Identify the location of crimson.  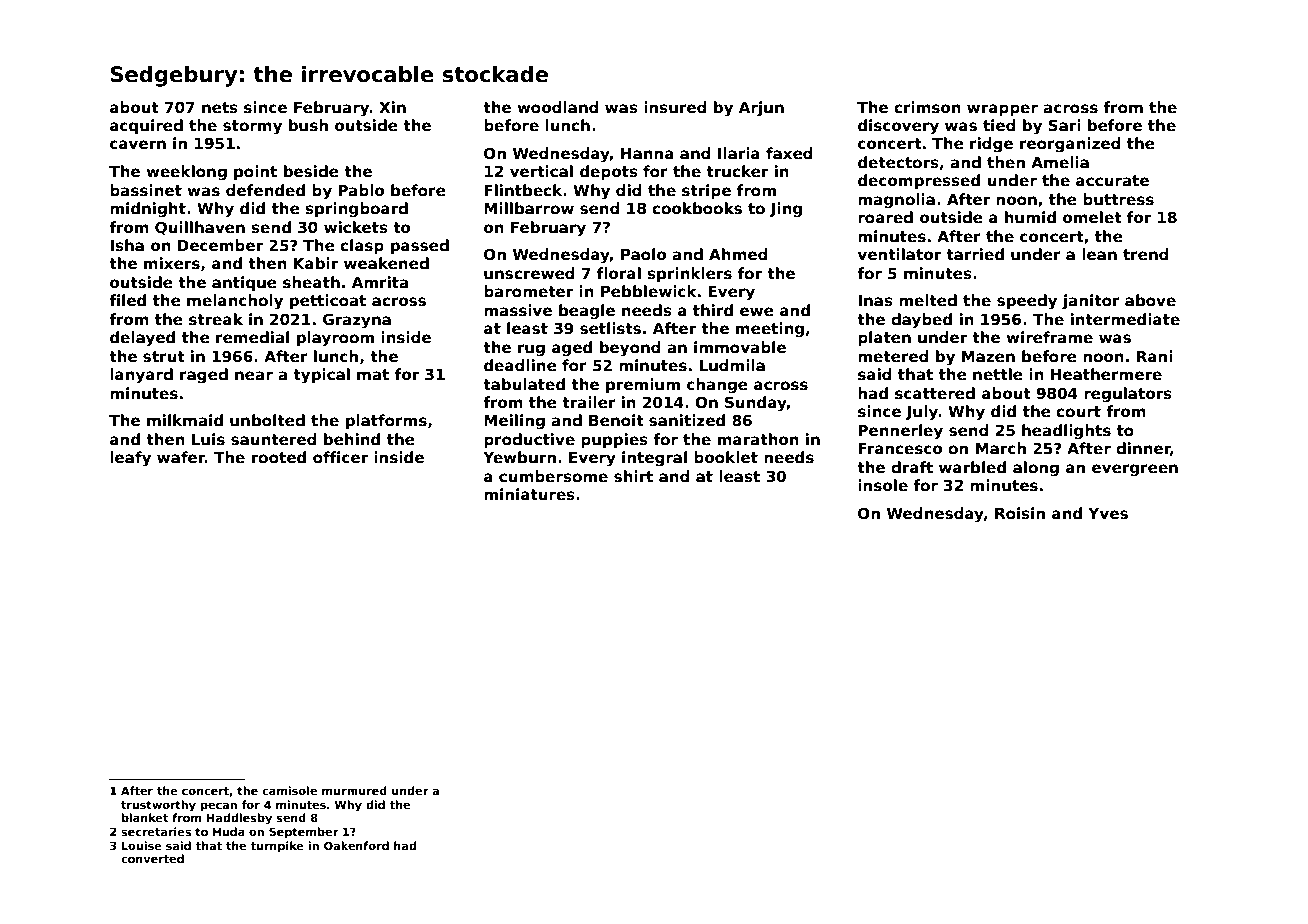
(927, 107).
